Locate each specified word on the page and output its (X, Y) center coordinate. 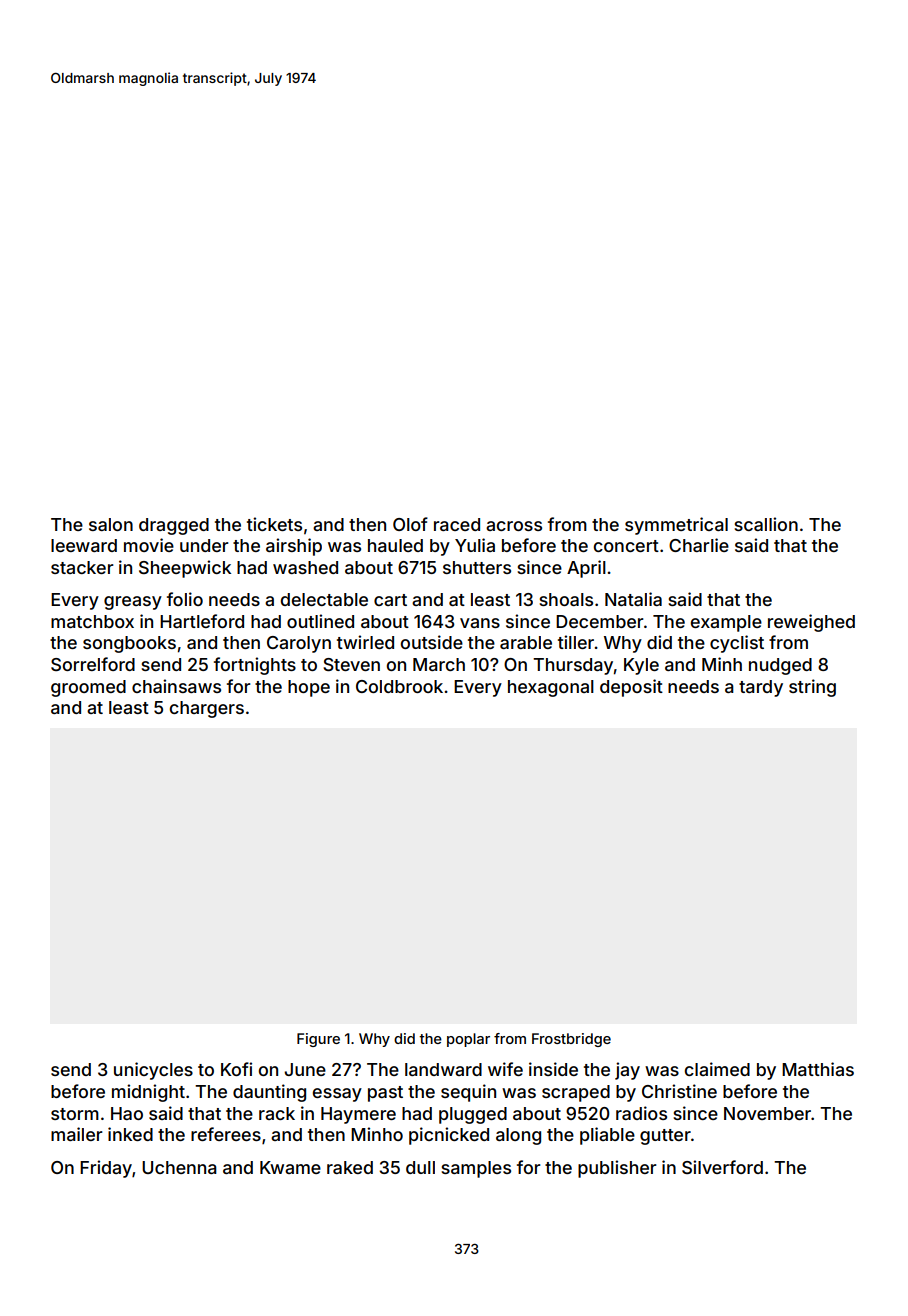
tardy (761, 688)
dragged (174, 526)
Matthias (818, 1069)
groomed (88, 688)
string (812, 688)
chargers (207, 709)
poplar (468, 1040)
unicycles (153, 1071)
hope (309, 688)
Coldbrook (399, 686)
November (767, 1113)
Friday (106, 1169)
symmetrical (676, 526)
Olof (410, 524)
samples (476, 1169)
